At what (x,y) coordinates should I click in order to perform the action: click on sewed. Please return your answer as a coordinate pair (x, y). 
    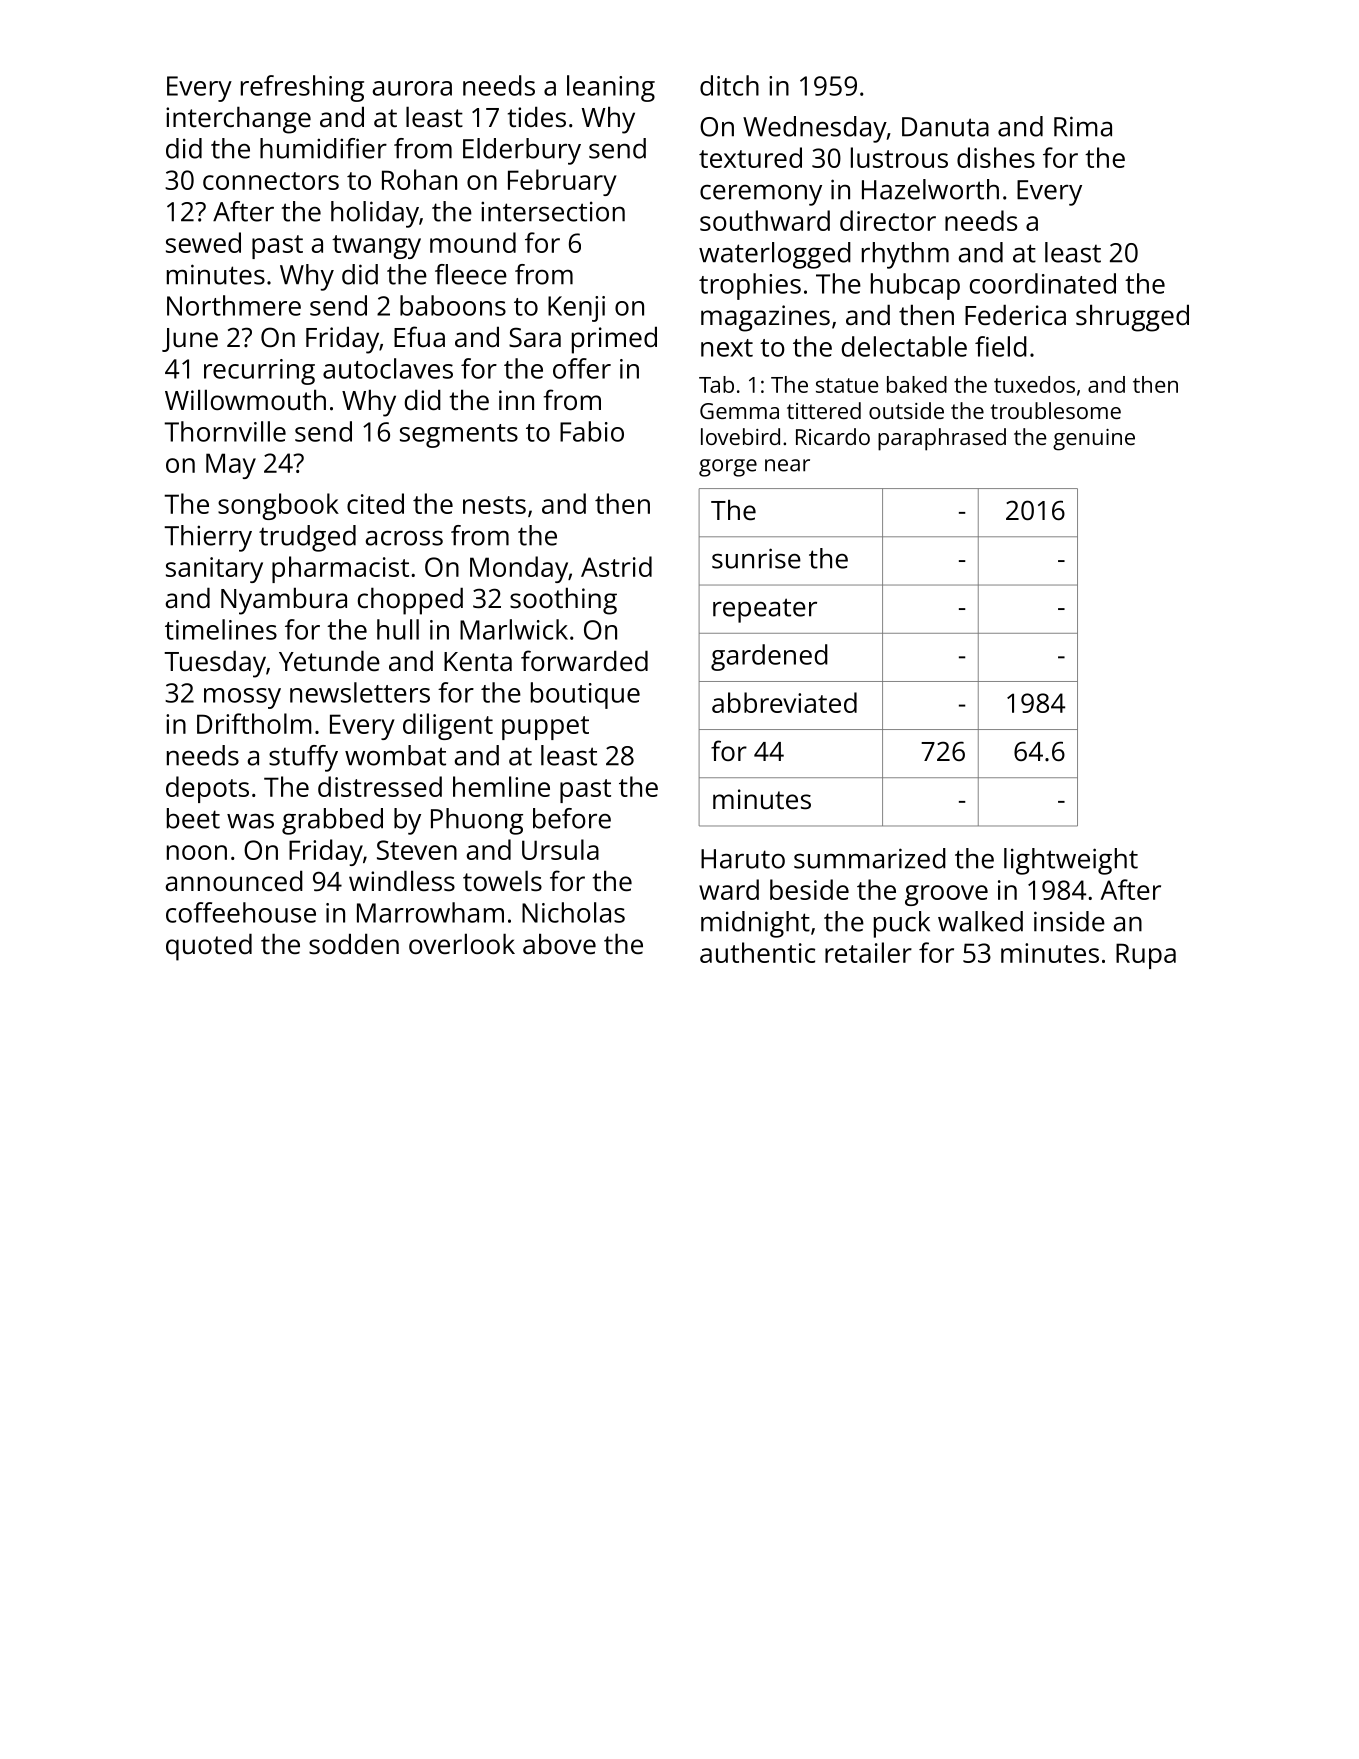
    Looking at the image, I should click on (203, 242).
